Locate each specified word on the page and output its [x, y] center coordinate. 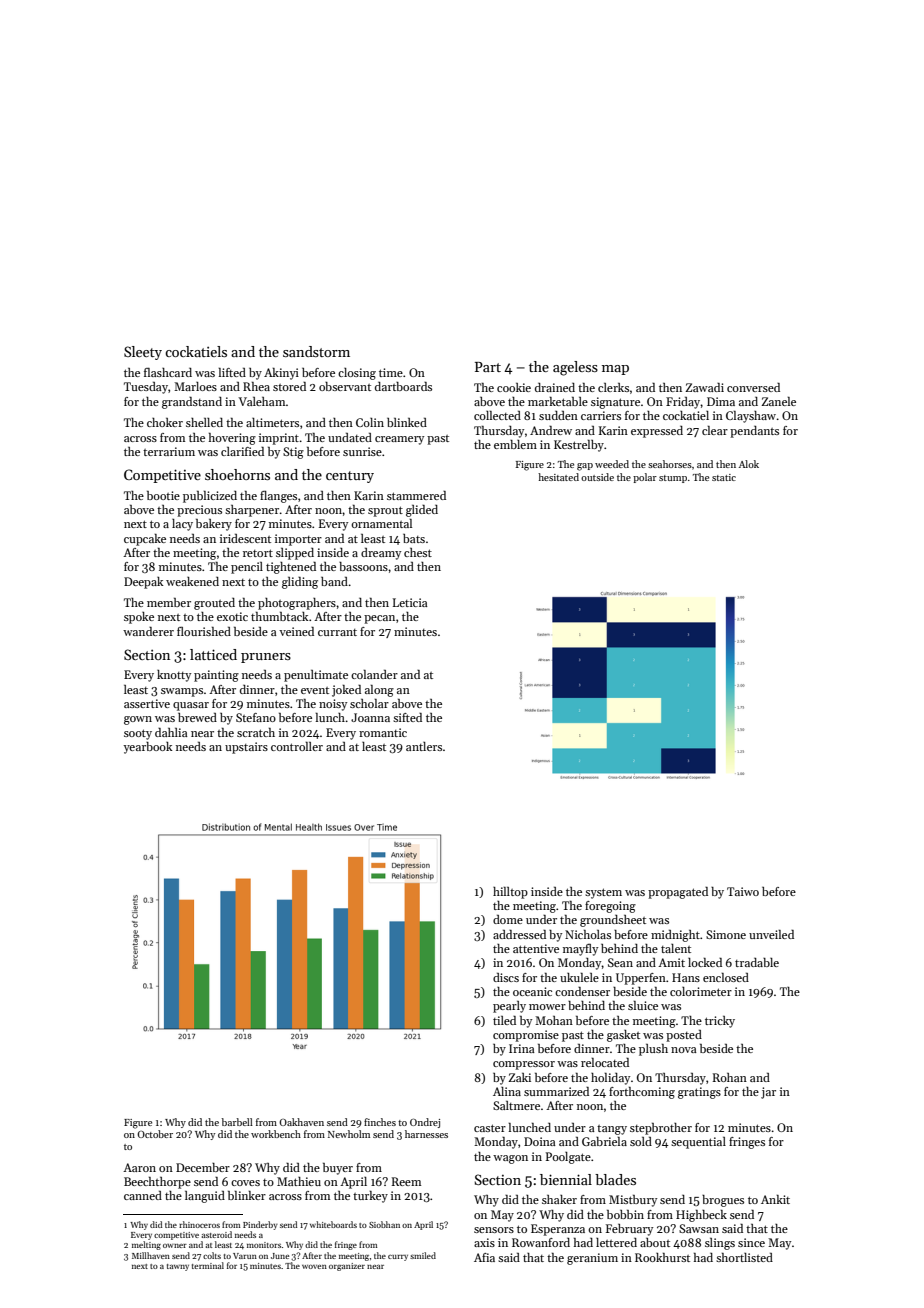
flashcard [168, 372]
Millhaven [151, 1255]
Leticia [410, 602]
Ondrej [425, 1123]
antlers [424, 746]
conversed [753, 387]
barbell [237, 1122]
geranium [592, 1259]
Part [488, 367]
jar [768, 1093]
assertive [147, 703]
